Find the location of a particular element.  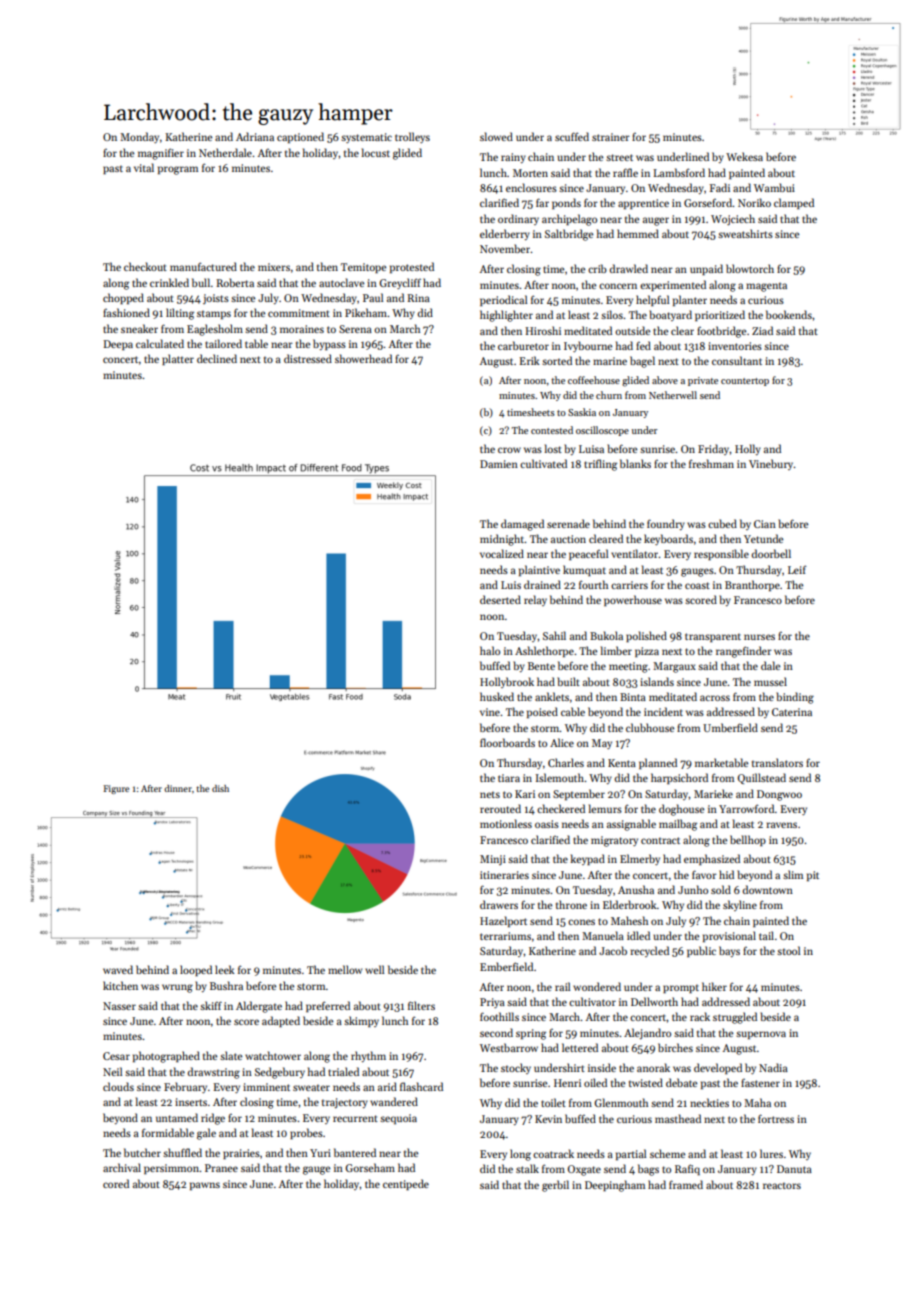

midnight is located at coordinates (502, 540).
